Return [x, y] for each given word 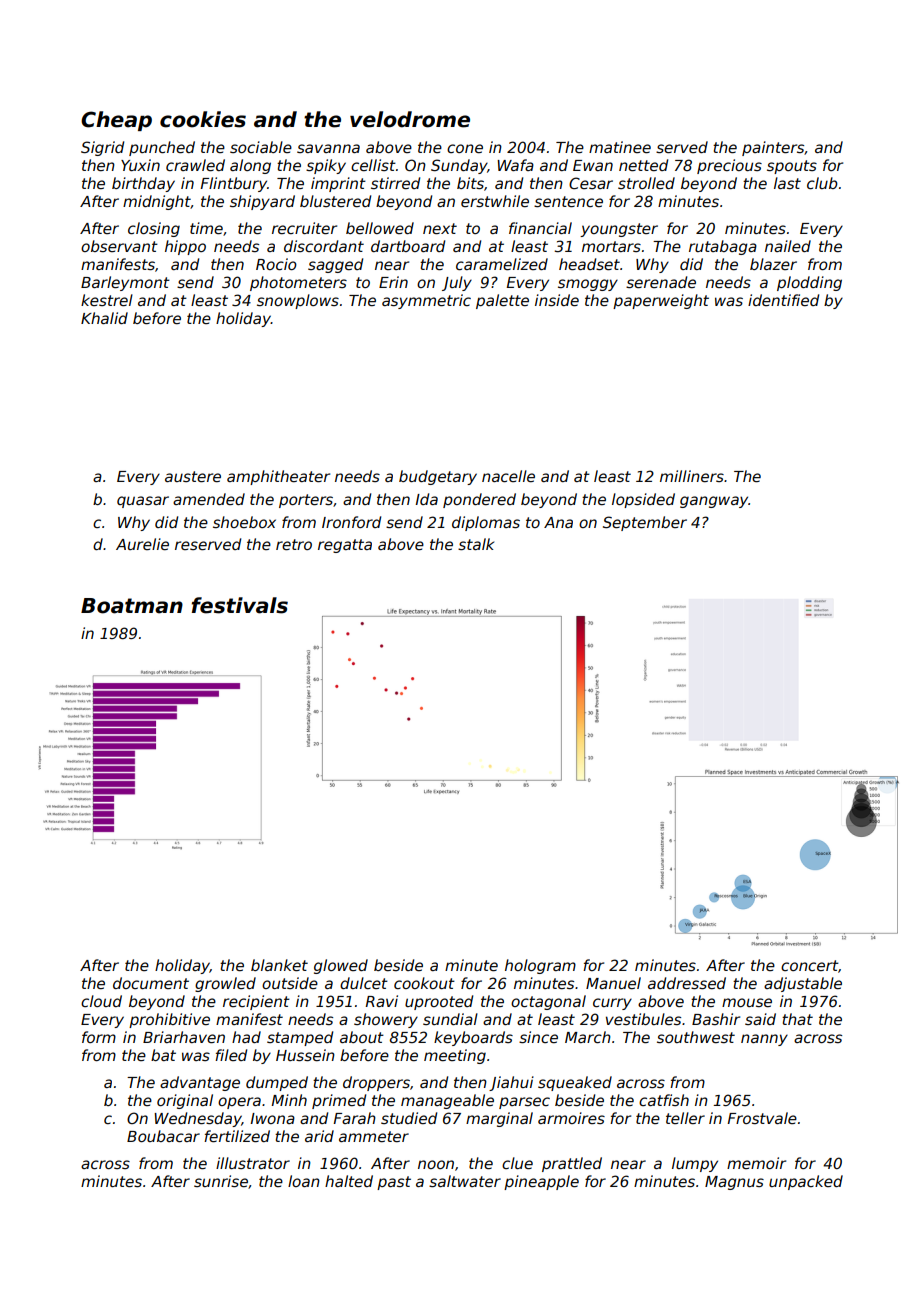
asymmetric [426, 301]
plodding [809, 283]
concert [809, 965]
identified [783, 300]
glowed [341, 966]
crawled [195, 165]
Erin [393, 282]
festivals [240, 605]
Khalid [104, 318]
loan [304, 1181]
